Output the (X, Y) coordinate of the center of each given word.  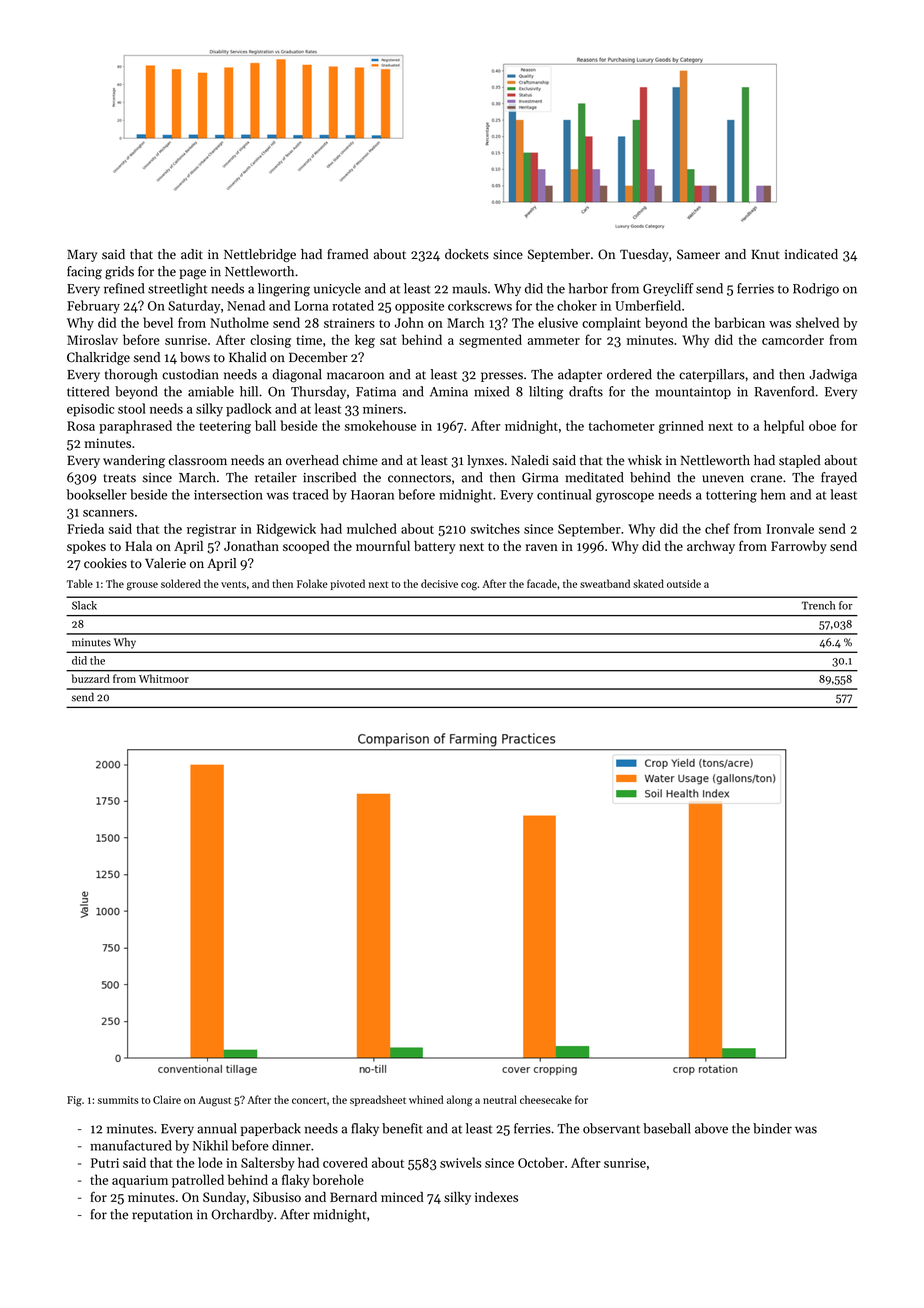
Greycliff (668, 289)
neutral (500, 1099)
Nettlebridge (260, 255)
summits (118, 1100)
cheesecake (546, 1099)
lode (210, 1162)
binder (772, 1128)
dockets (467, 254)
